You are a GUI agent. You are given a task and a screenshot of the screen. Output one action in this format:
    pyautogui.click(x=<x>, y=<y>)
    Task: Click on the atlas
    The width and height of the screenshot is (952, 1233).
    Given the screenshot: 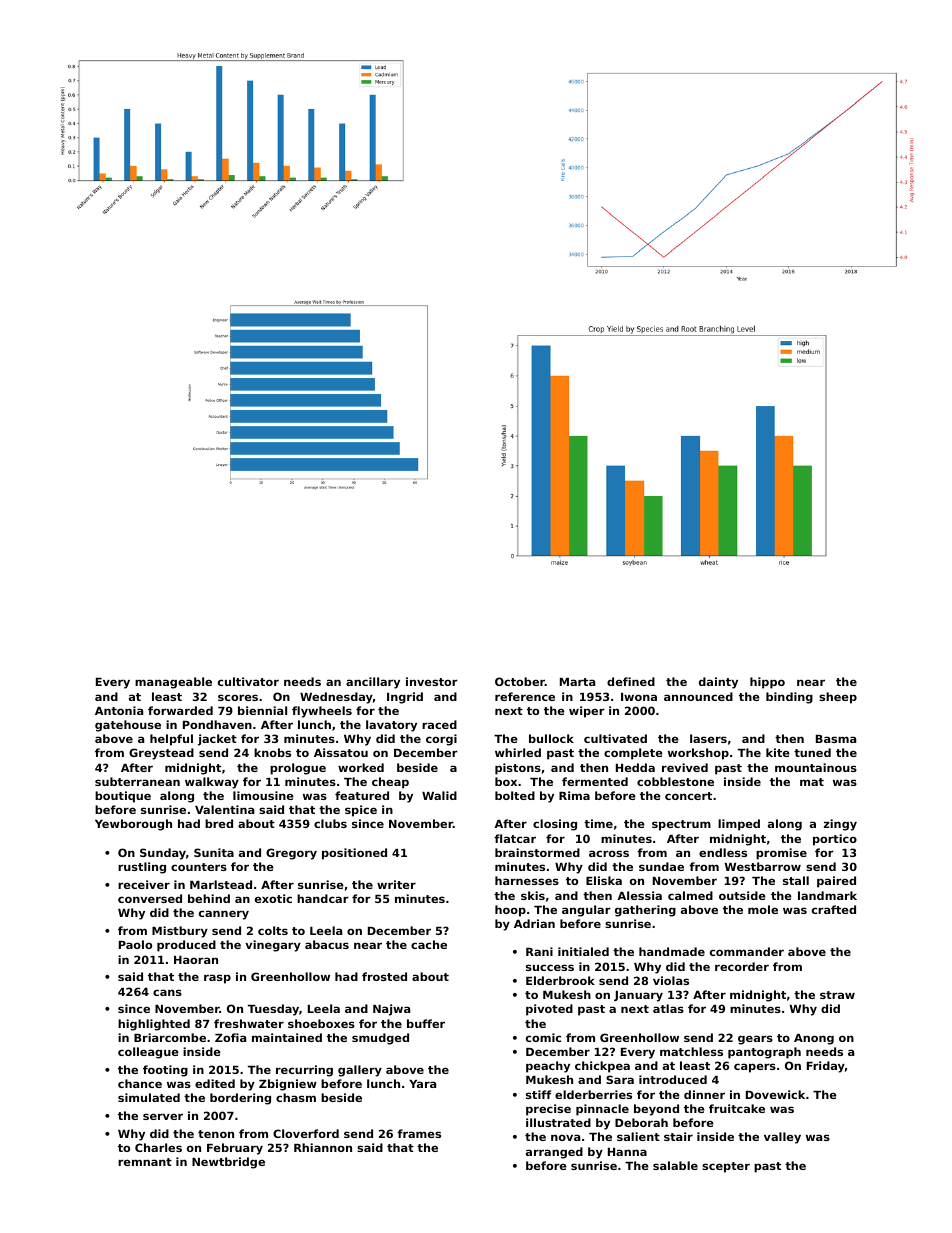 What is the action you would take?
    pyautogui.click(x=668, y=1008)
